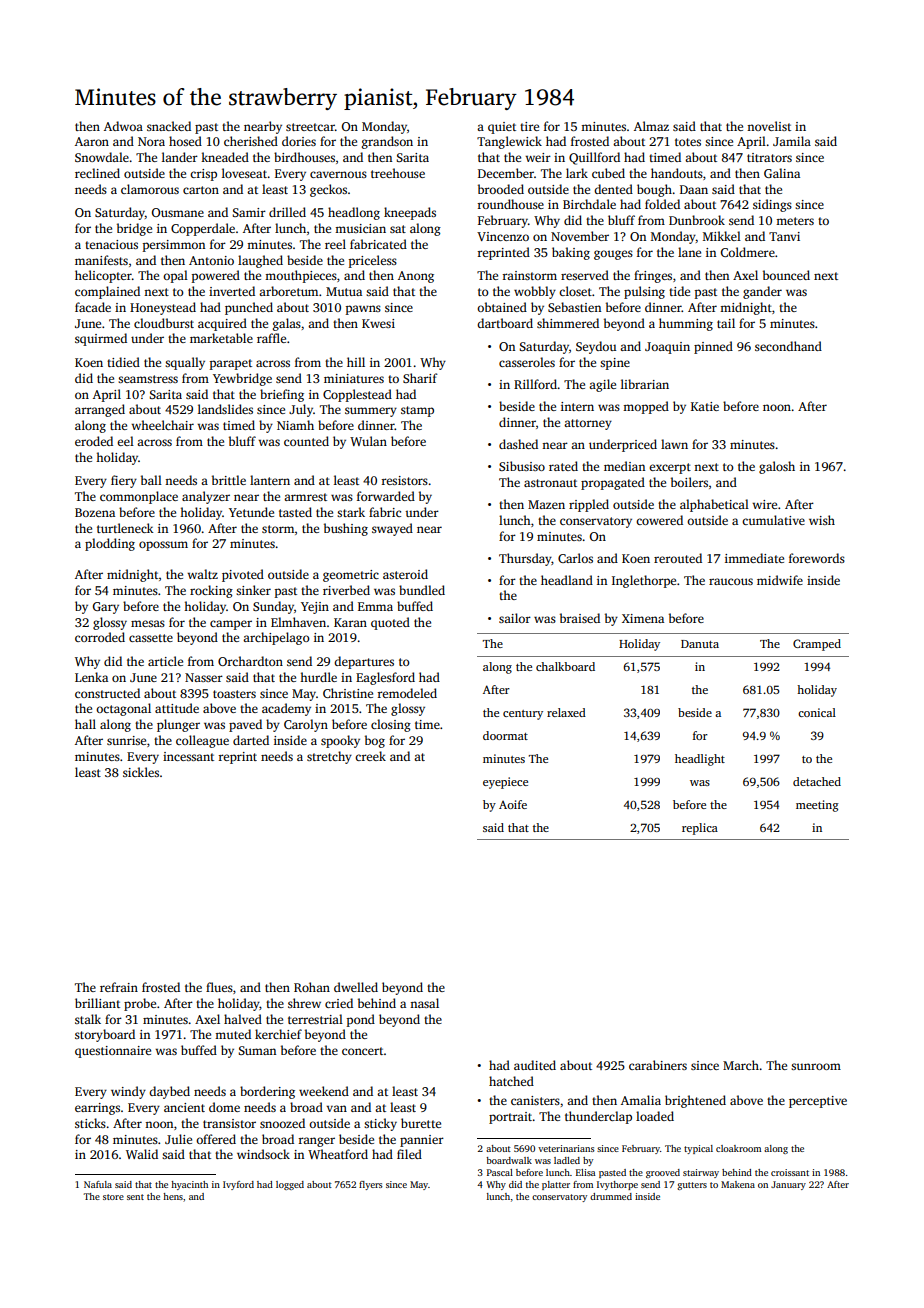 The height and width of the screenshot is (1308, 924). Describe the element at coordinates (788, 1185) in the screenshot. I see `January` at that location.
